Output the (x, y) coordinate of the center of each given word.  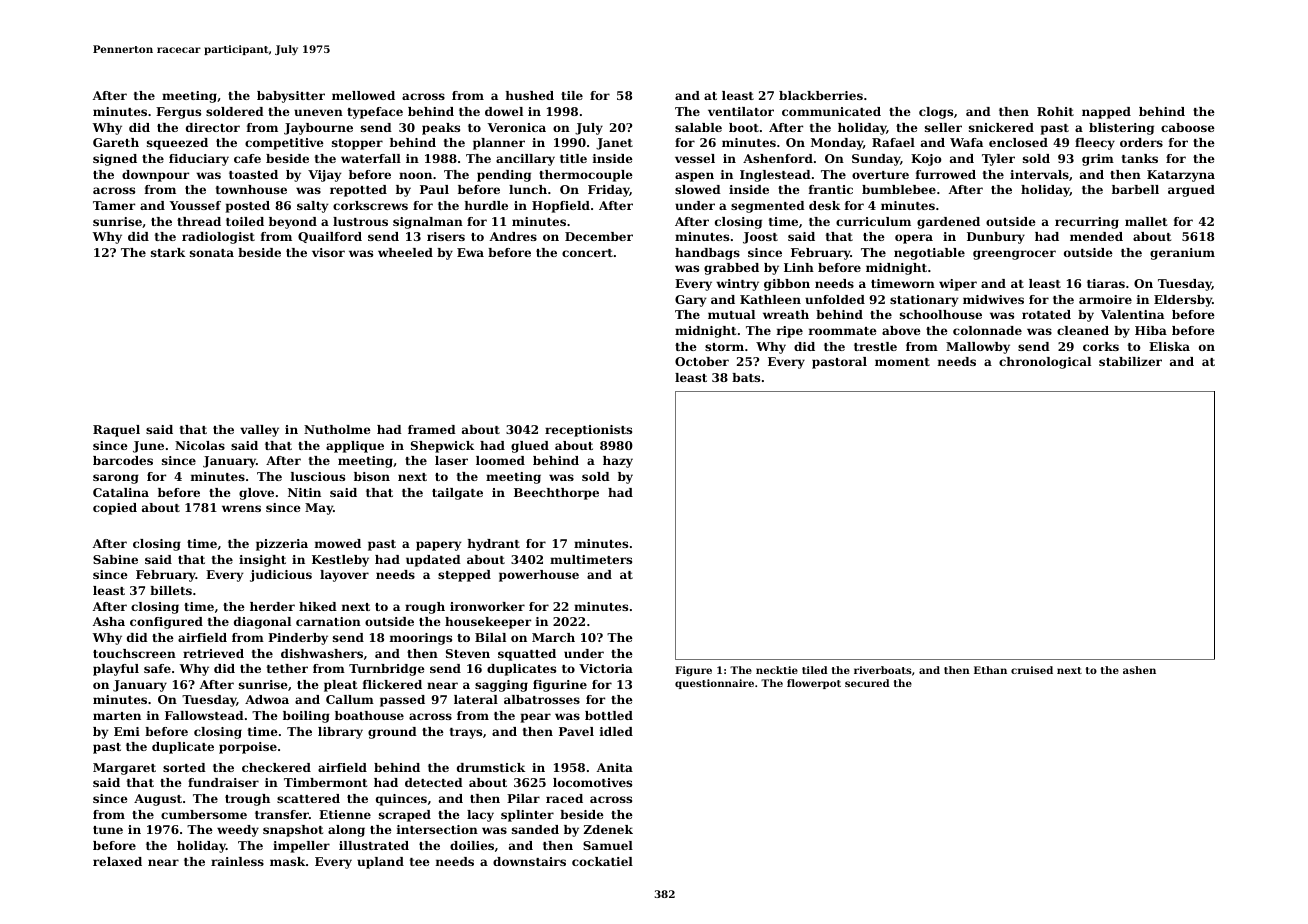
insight (262, 561)
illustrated (374, 845)
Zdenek (608, 829)
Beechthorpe (556, 494)
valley (259, 431)
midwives (993, 299)
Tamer (114, 205)
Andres (513, 236)
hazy (618, 462)
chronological (1045, 363)
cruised (1032, 670)
